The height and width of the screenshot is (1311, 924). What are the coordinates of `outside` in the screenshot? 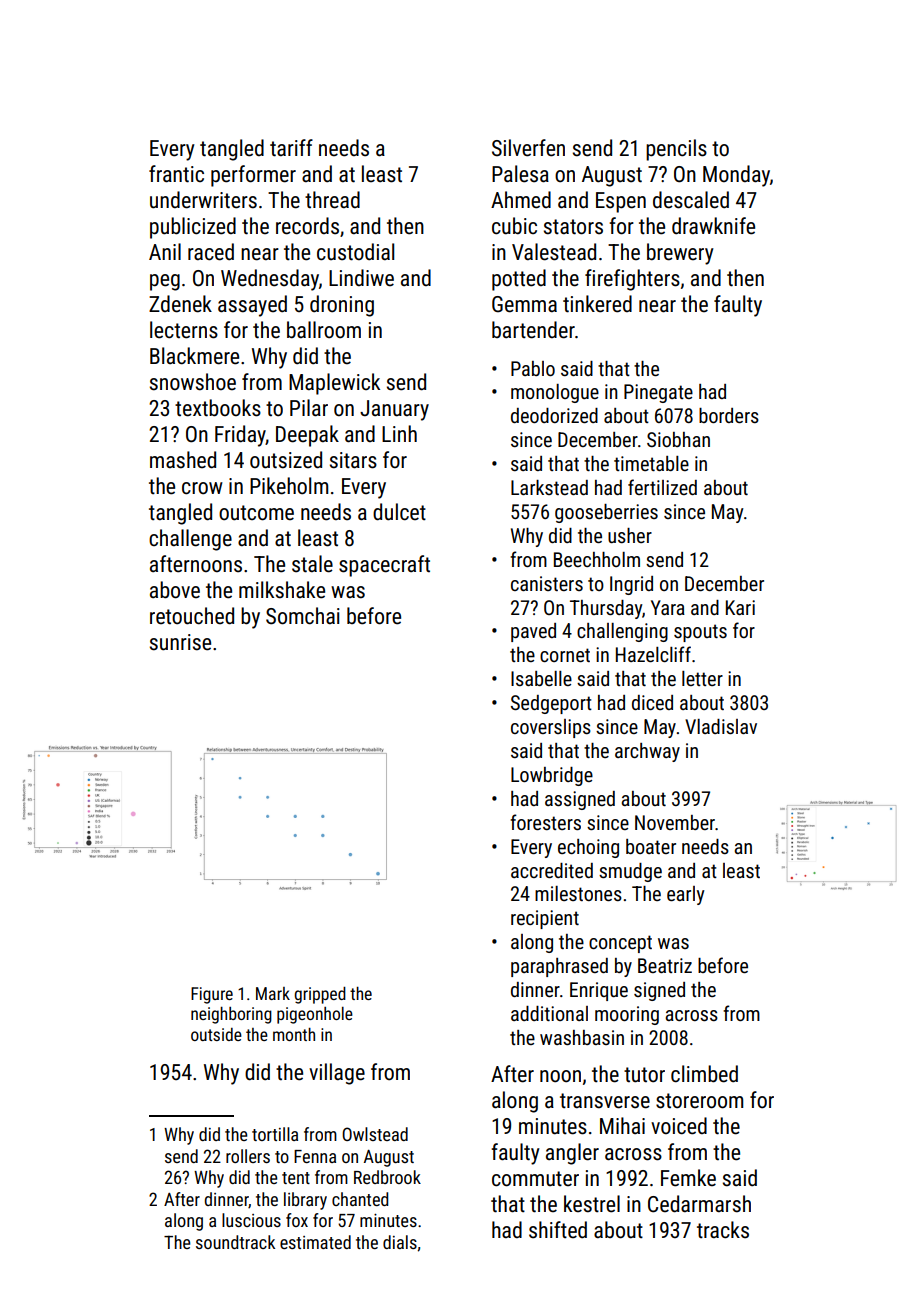 It's located at (216, 1034).
